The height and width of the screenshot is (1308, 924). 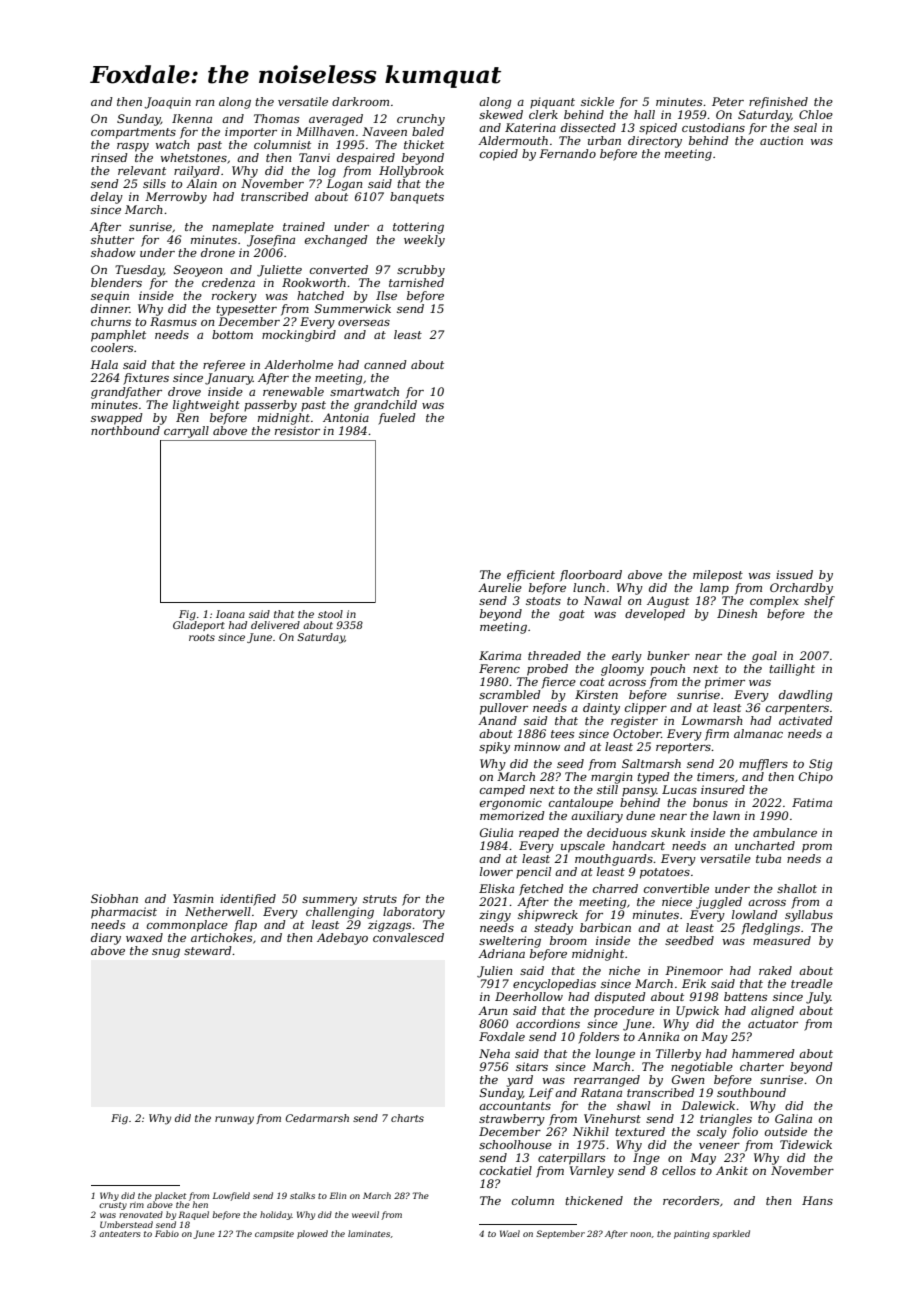 What do you see at coordinates (346, 417) in the screenshot?
I see `Antonia` at bounding box center [346, 417].
